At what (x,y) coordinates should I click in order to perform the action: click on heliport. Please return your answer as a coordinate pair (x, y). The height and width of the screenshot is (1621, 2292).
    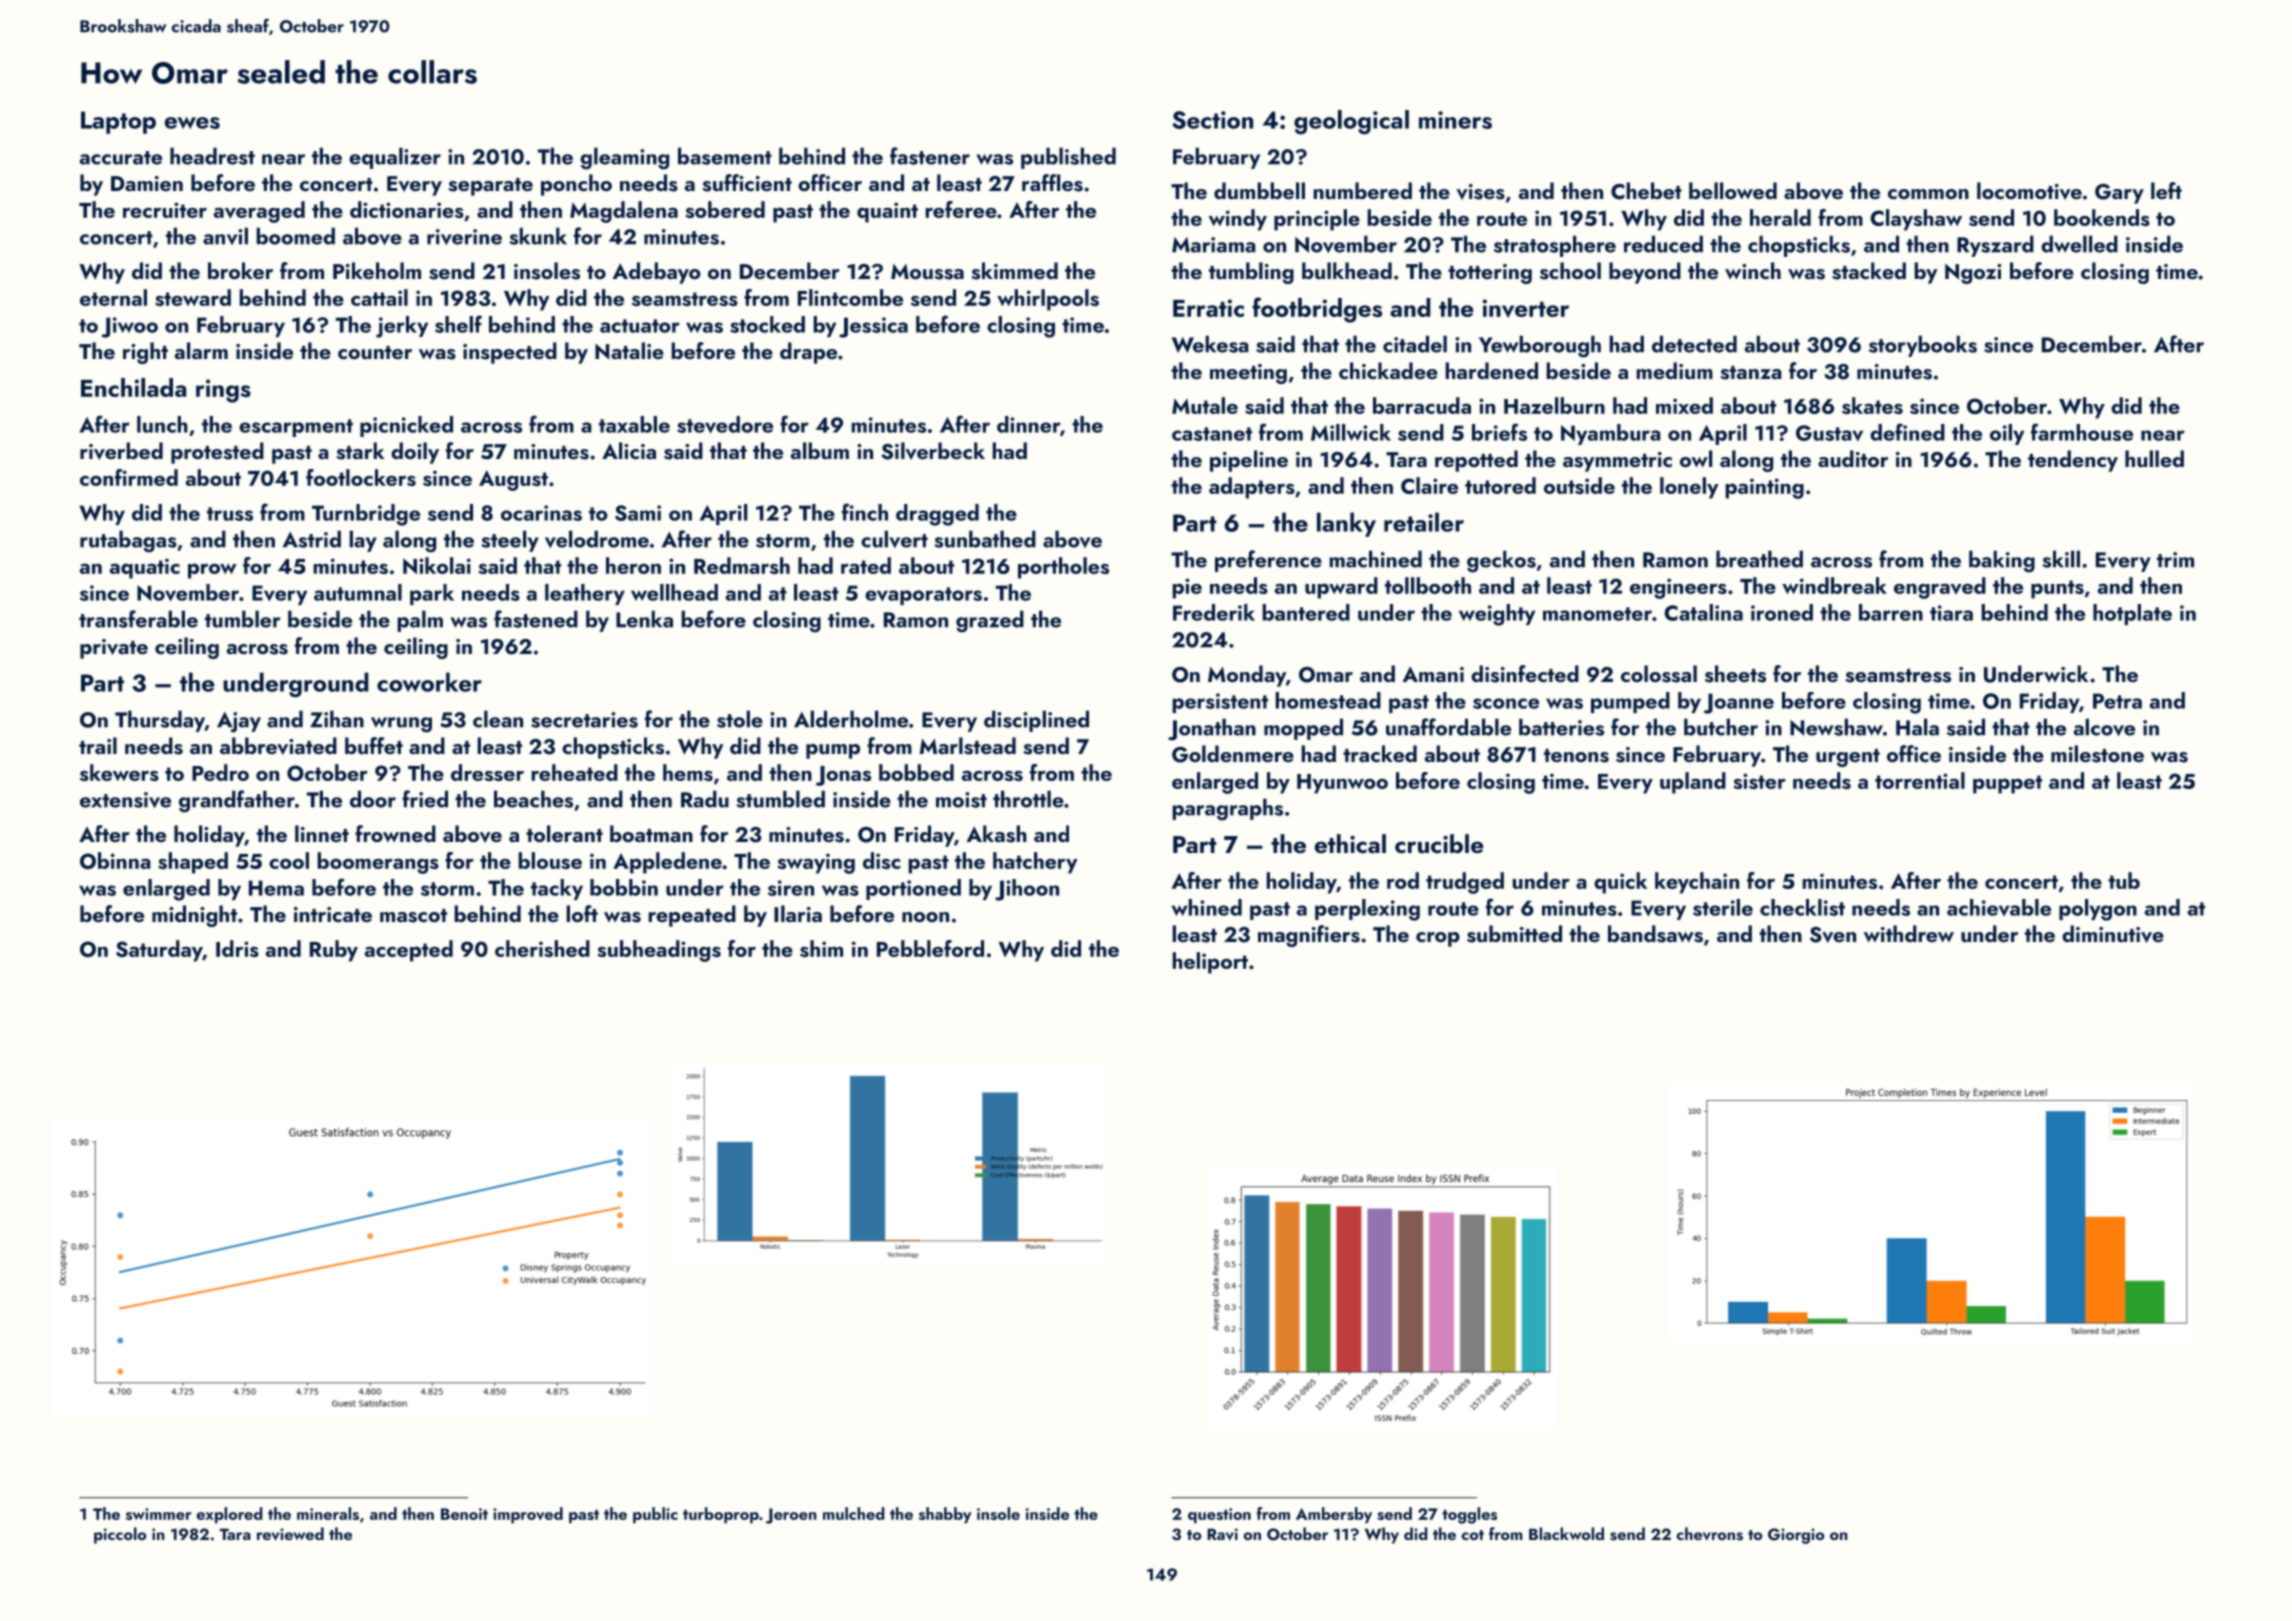
    Looking at the image, I should click on (1210, 963).
